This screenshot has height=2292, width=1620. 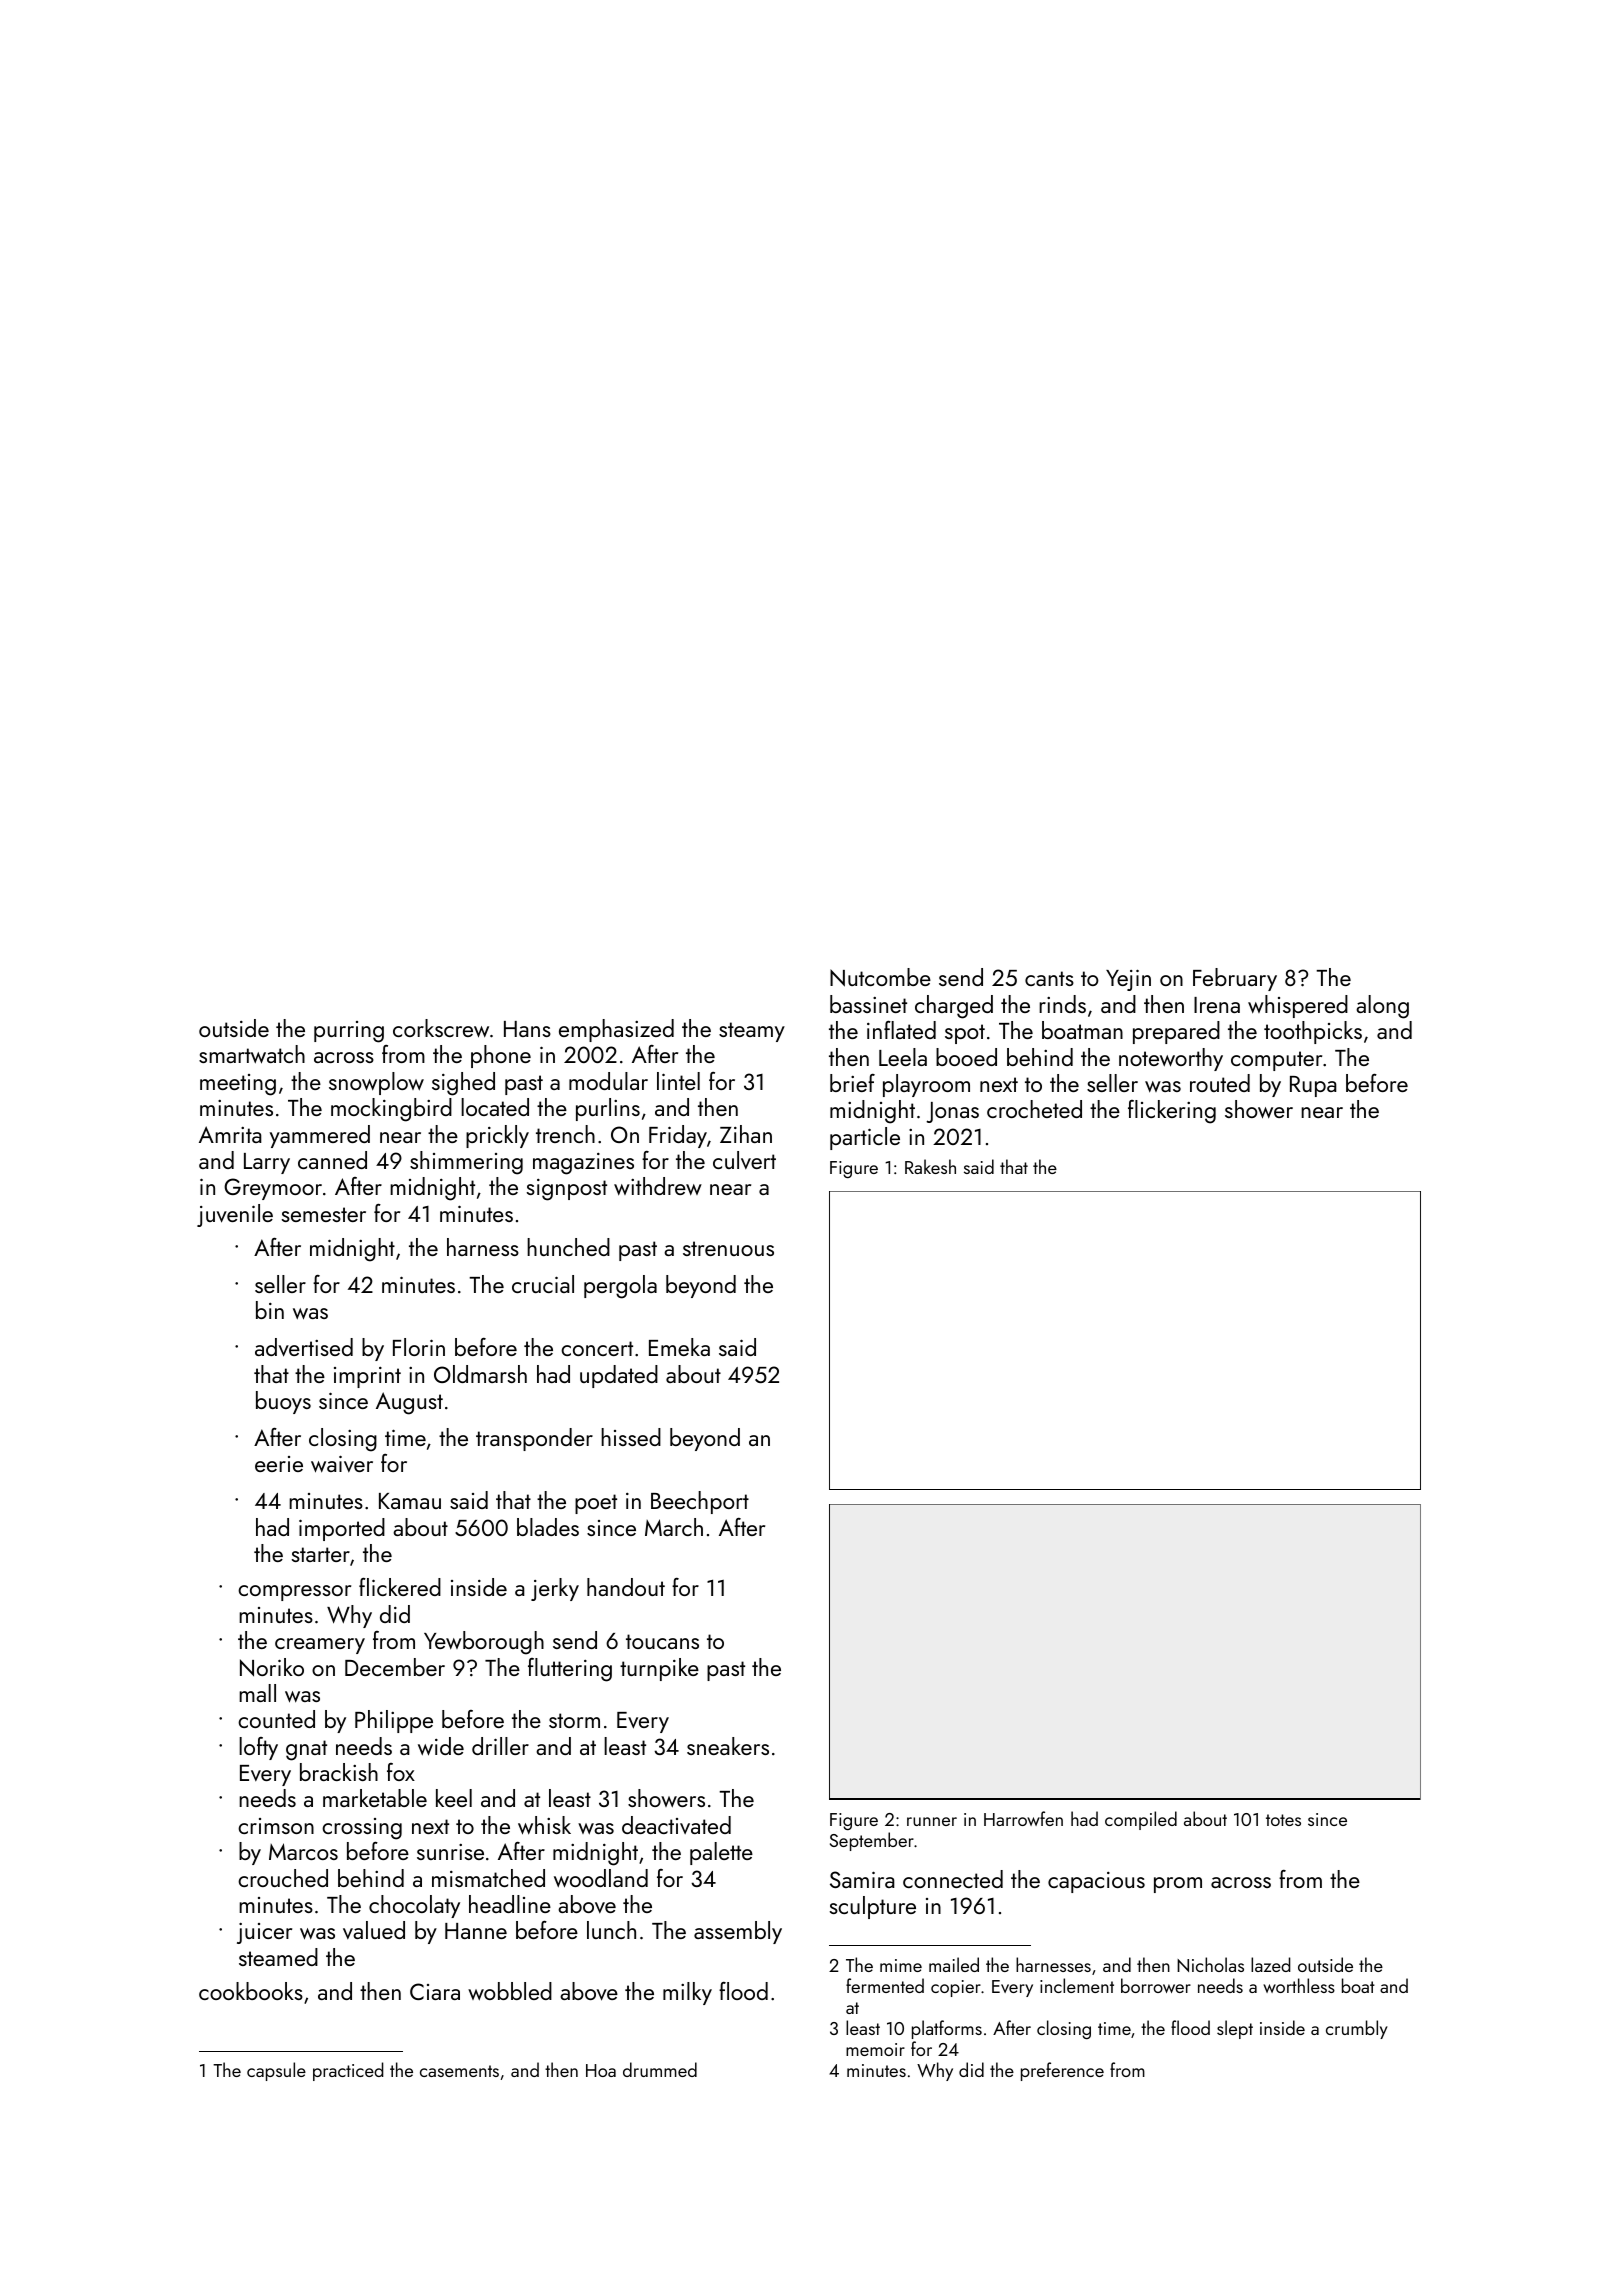 What do you see at coordinates (728, 1248) in the screenshot?
I see `strenuous` at bounding box center [728, 1248].
